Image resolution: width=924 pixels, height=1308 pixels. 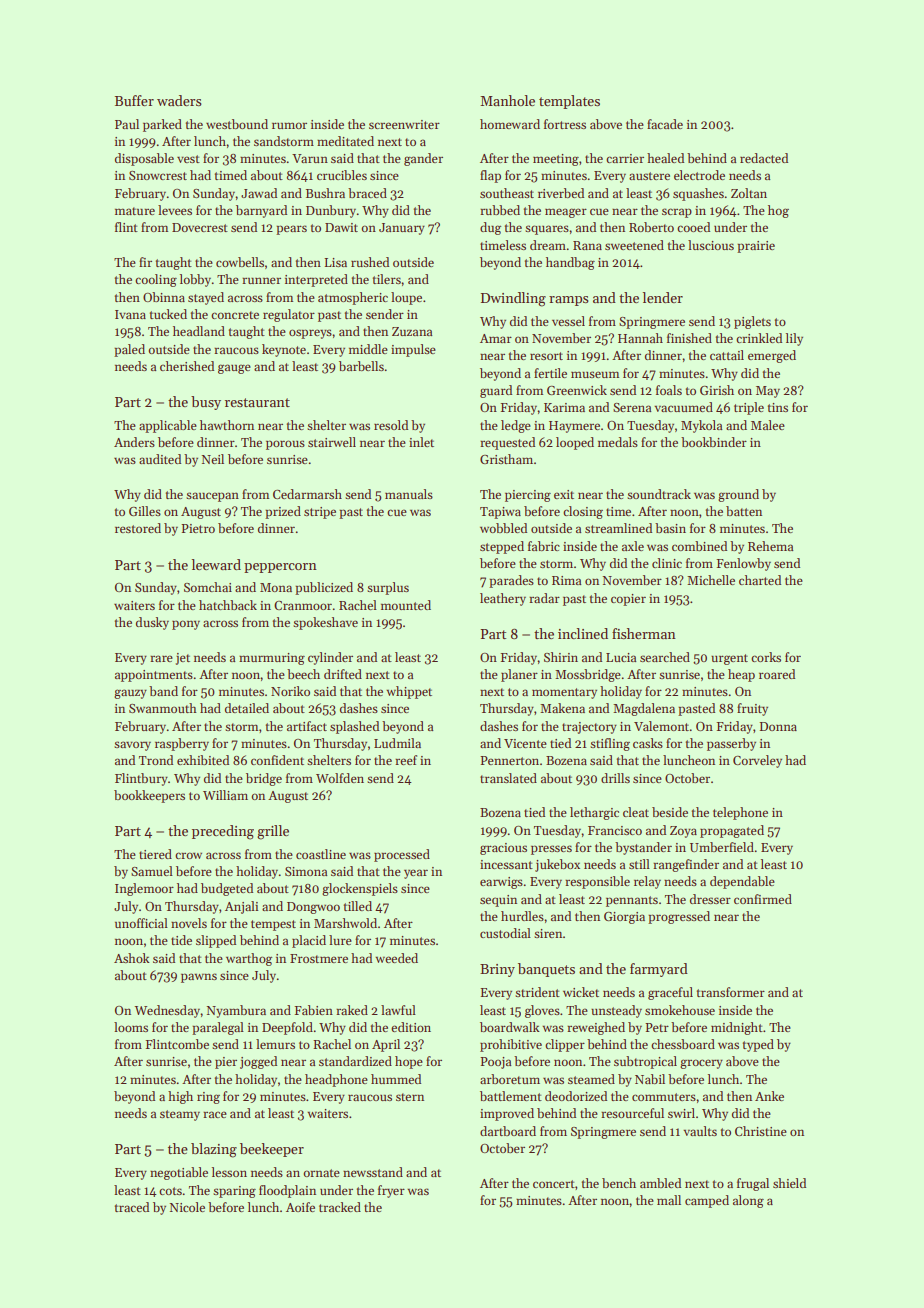 I want to click on May, so click(x=768, y=392).
